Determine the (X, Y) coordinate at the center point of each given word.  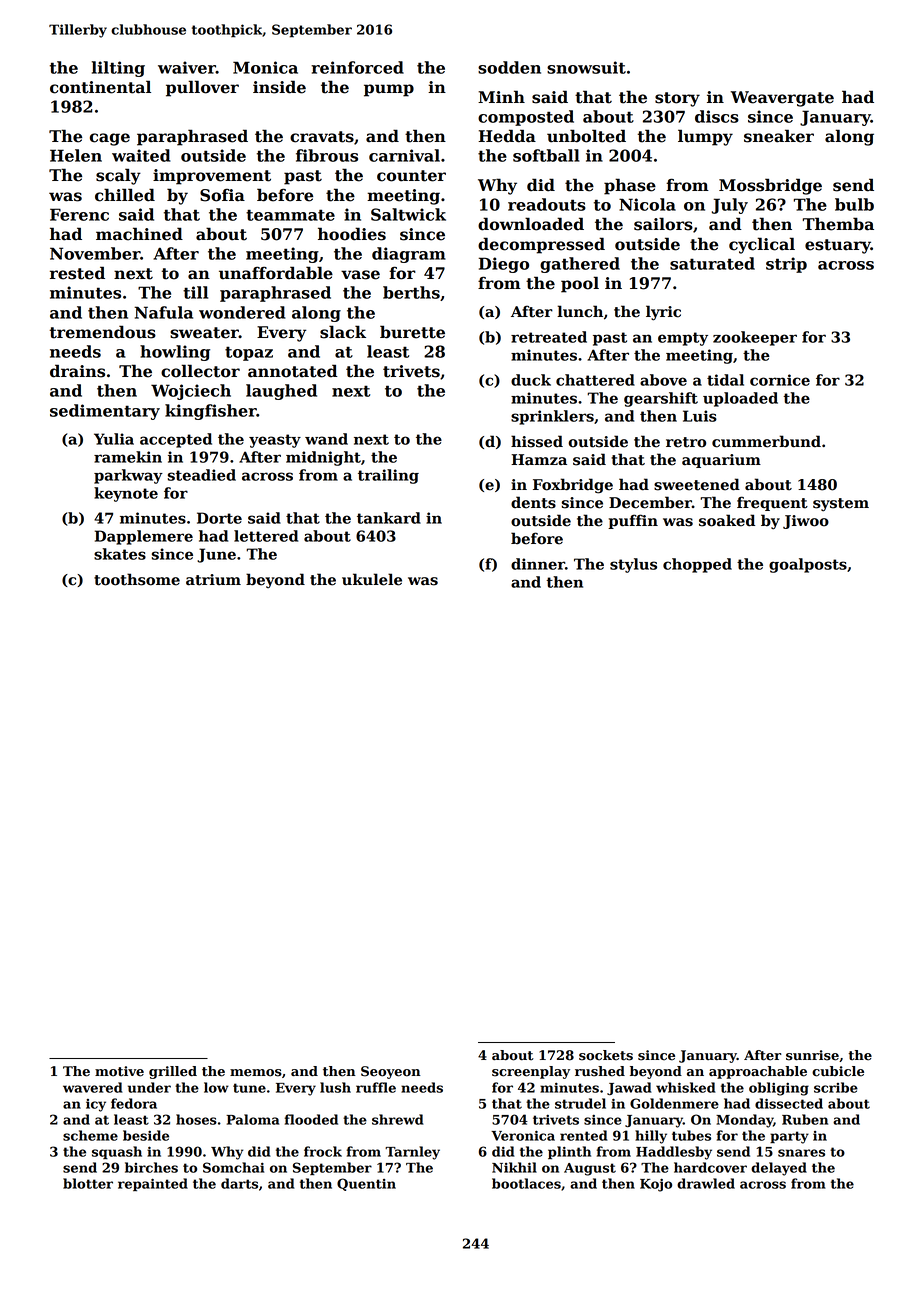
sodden (509, 67)
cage (110, 139)
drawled (706, 1183)
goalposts (808, 565)
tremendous (103, 332)
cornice (780, 380)
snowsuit (586, 67)
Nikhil (514, 1167)
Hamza (539, 460)
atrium (213, 580)
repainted (153, 1184)
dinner (538, 564)
